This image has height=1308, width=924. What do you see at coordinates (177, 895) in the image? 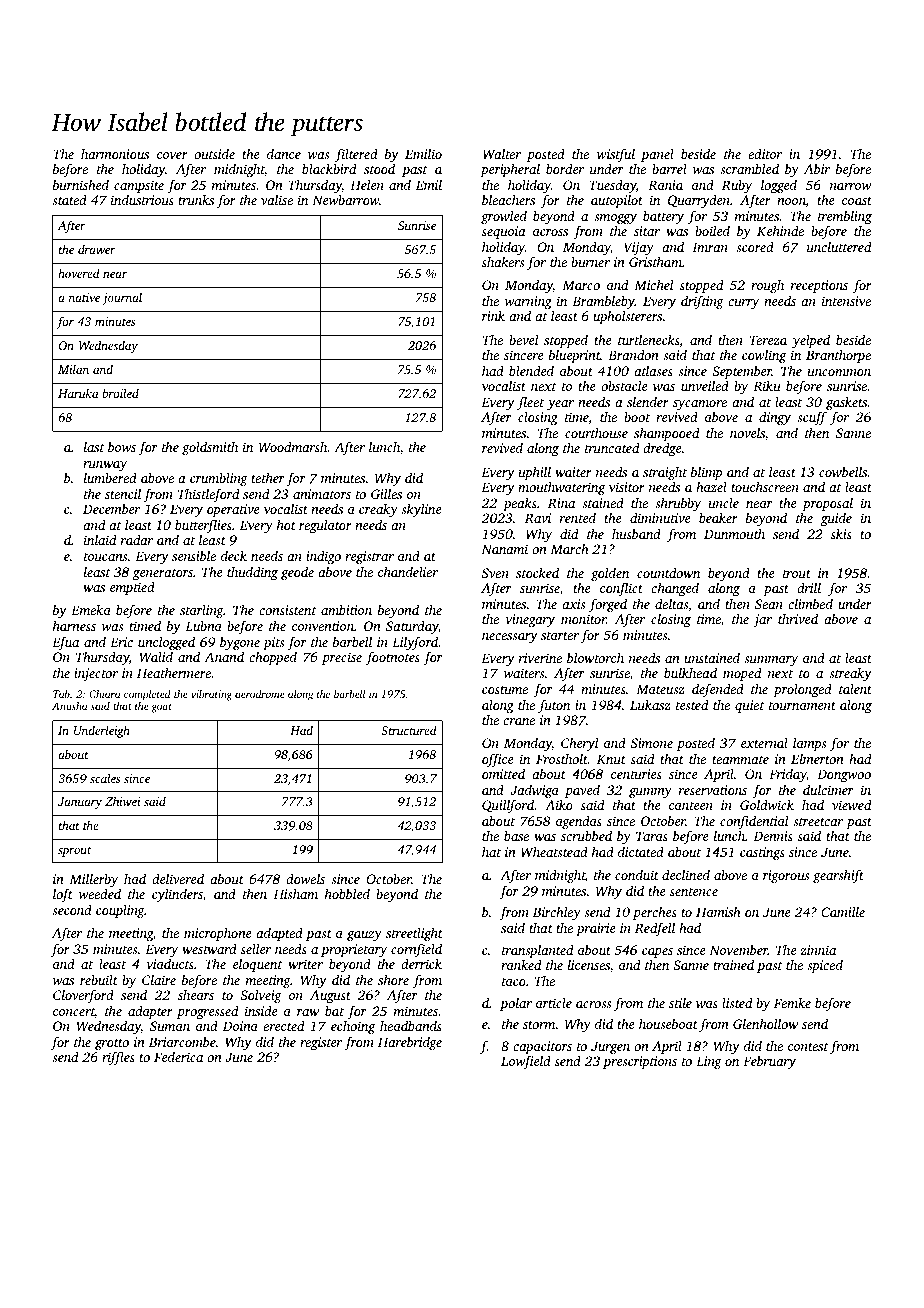
I see `cylinders` at bounding box center [177, 895].
